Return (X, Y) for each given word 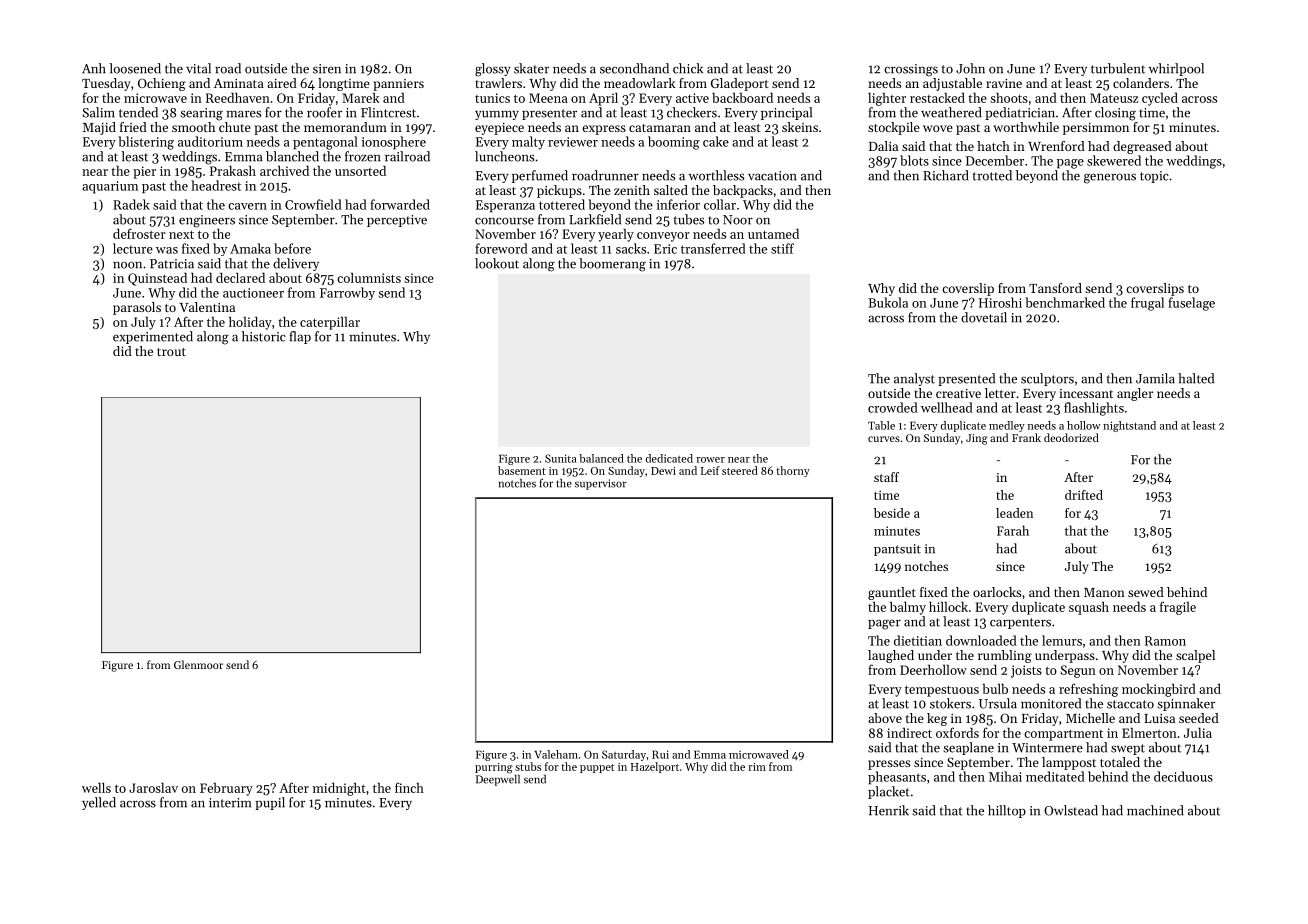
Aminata (239, 83)
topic (1154, 177)
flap (300, 337)
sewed (1146, 592)
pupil (270, 803)
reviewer (573, 142)
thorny (793, 471)
